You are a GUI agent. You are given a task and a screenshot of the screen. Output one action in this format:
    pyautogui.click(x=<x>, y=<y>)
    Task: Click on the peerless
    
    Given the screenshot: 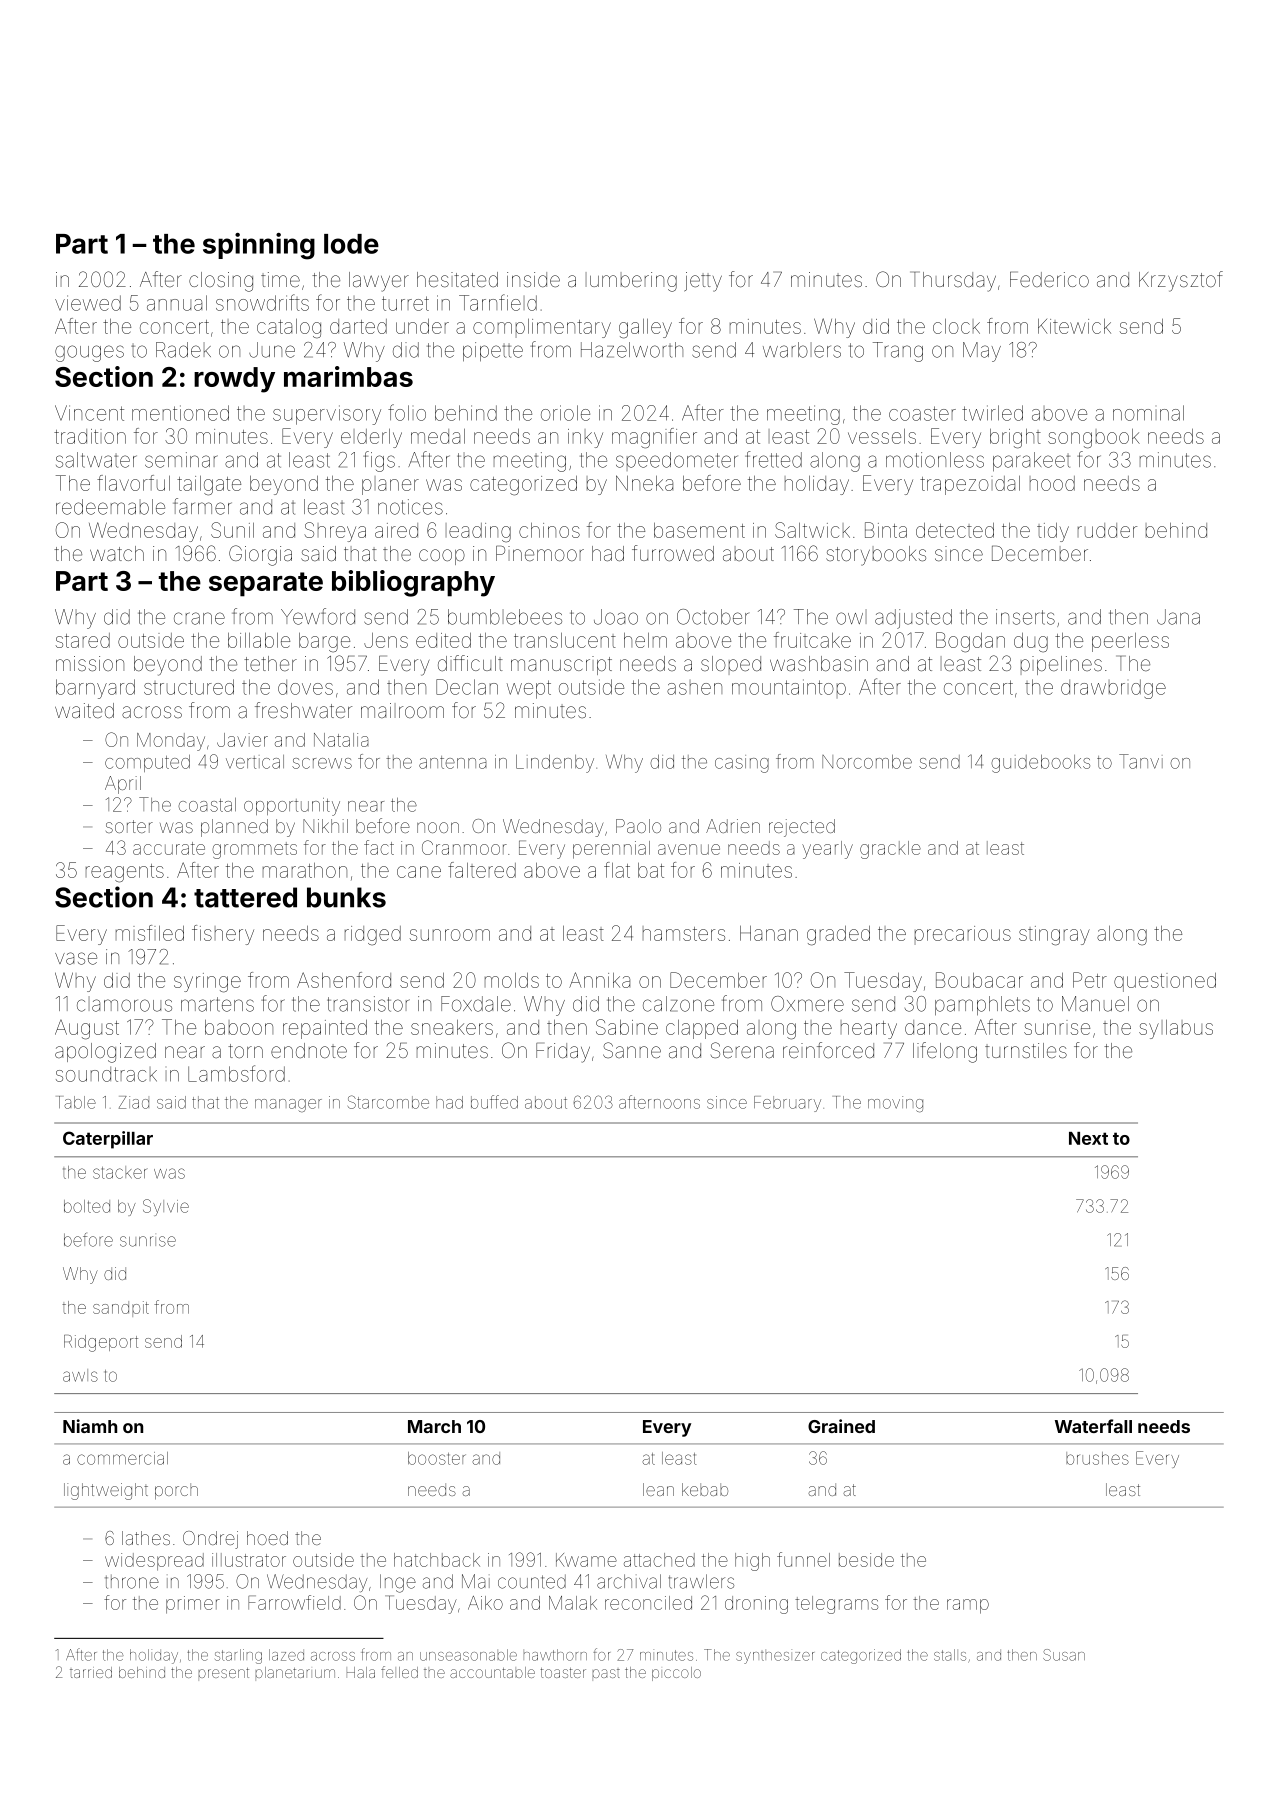 What is the action you would take?
    pyautogui.click(x=1130, y=642)
